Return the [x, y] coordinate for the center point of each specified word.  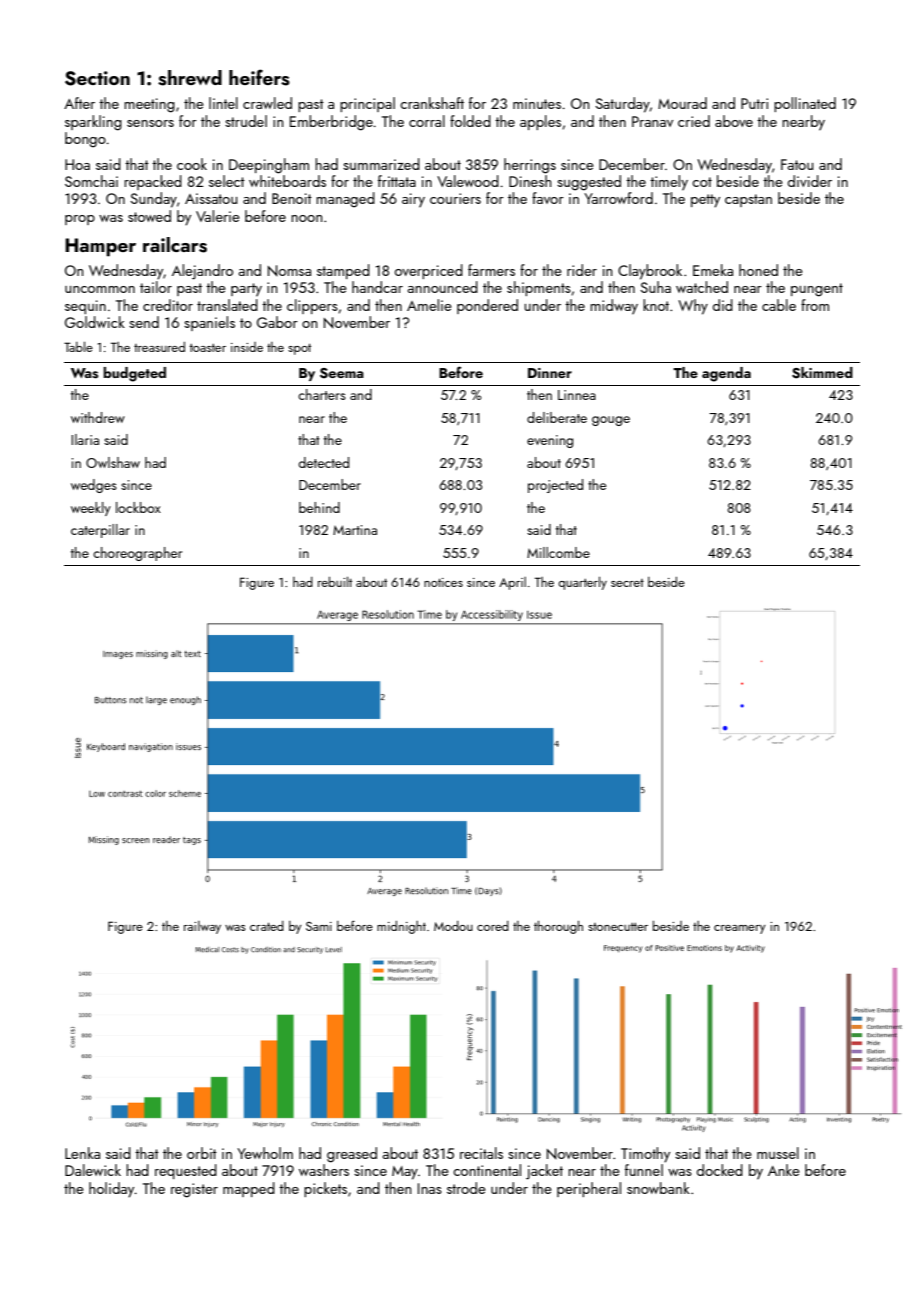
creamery [740, 929]
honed [758, 270]
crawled [267, 103]
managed [345, 200]
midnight [401, 927]
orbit [202, 1153]
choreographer [137, 554]
